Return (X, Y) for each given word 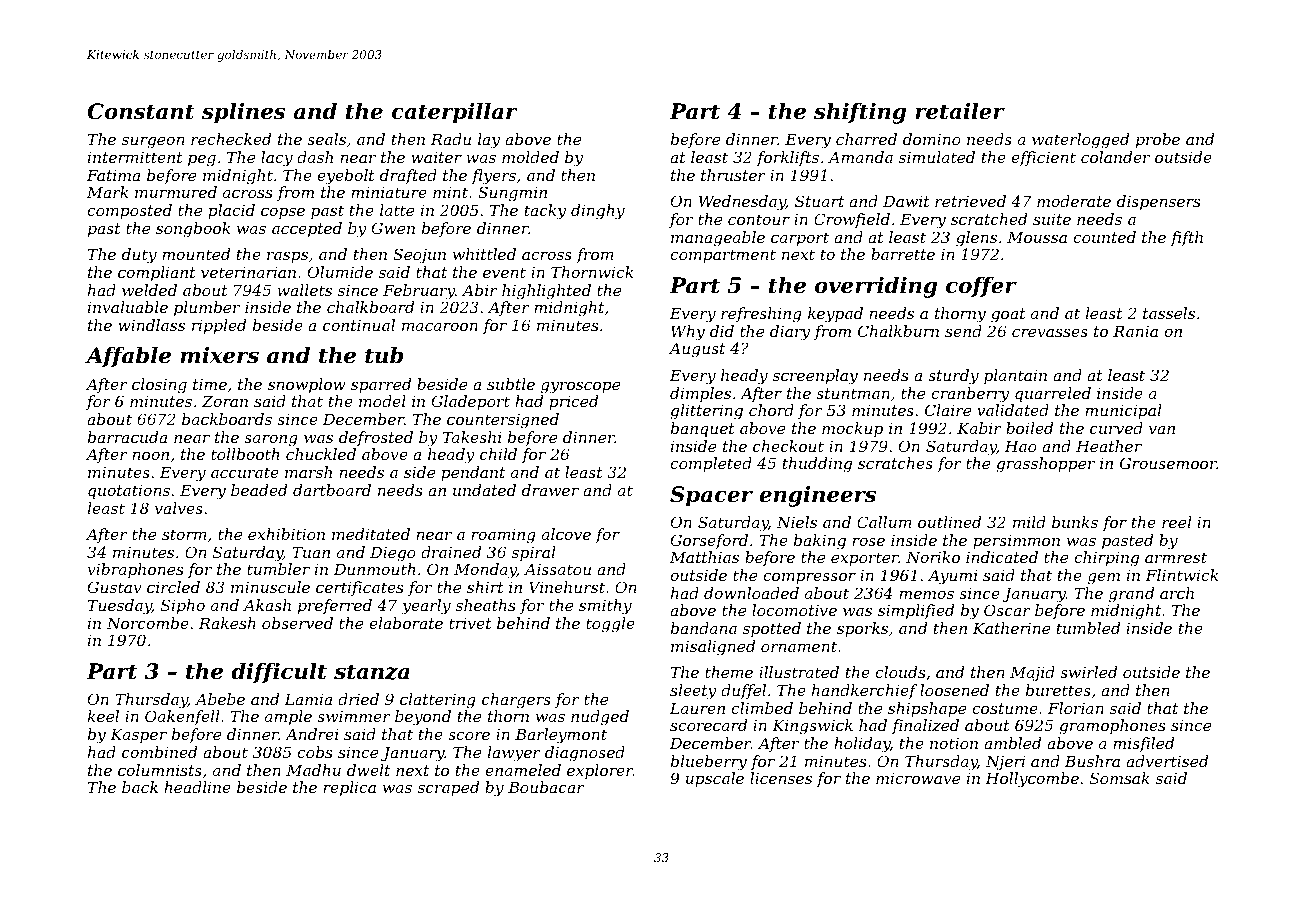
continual (359, 325)
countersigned (503, 421)
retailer (960, 111)
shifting (860, 113)
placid (231, 211)
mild (1029, 522)
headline (197, 787)
